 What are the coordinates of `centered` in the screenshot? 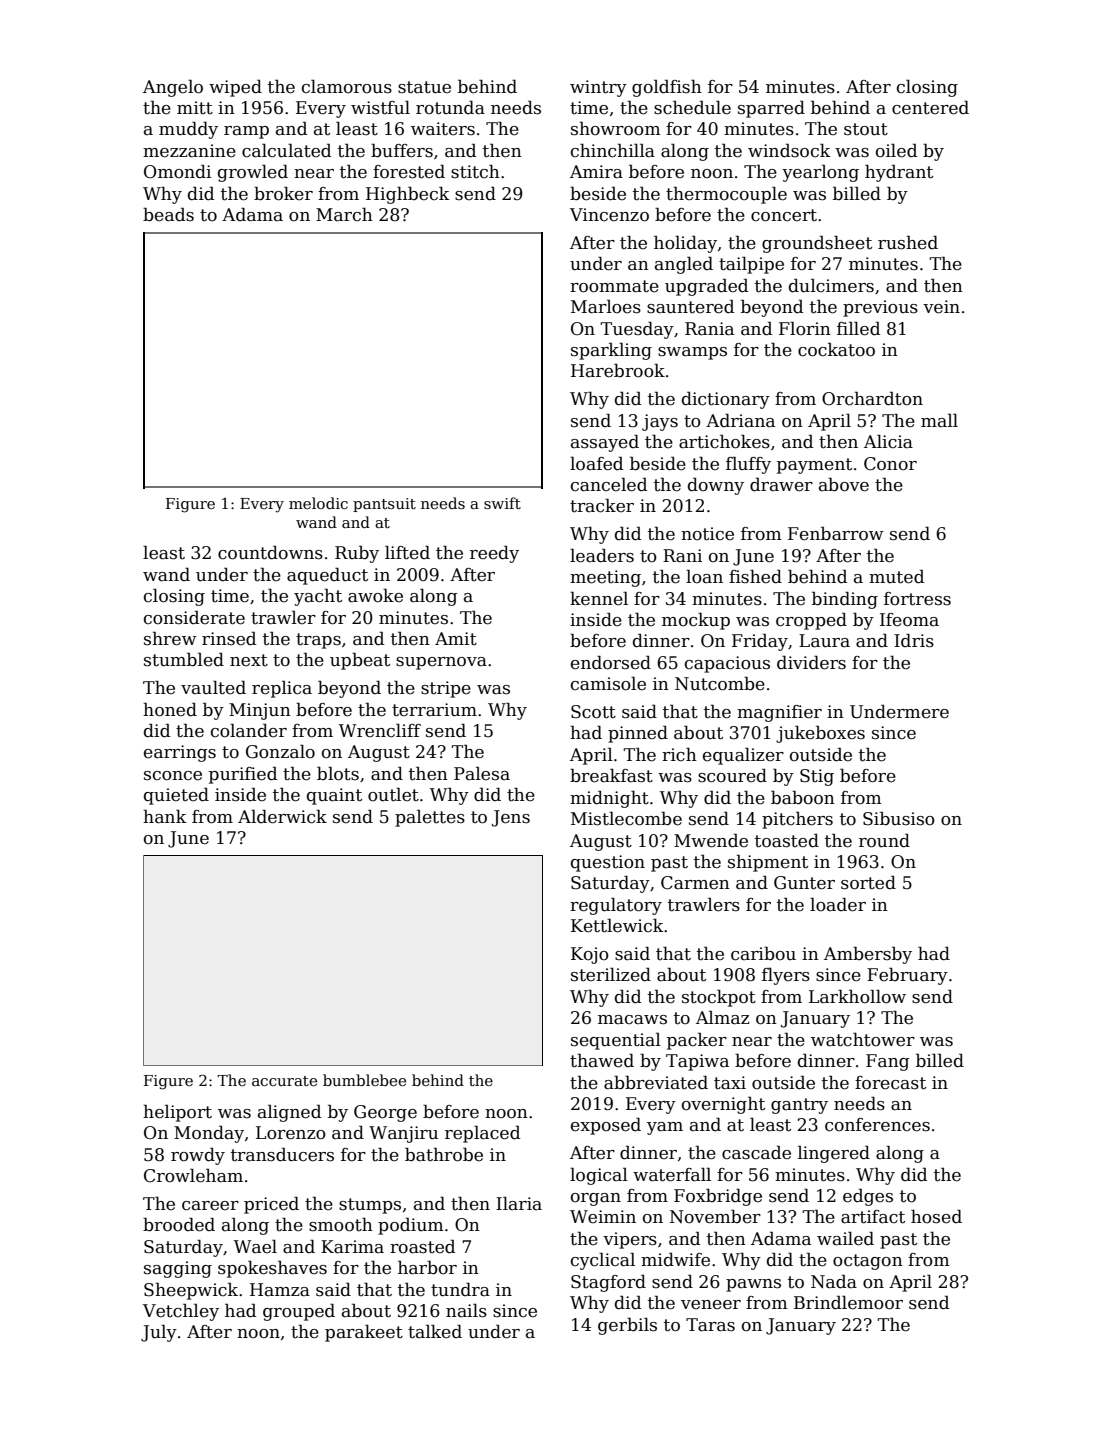 It's located at (930, 108).
